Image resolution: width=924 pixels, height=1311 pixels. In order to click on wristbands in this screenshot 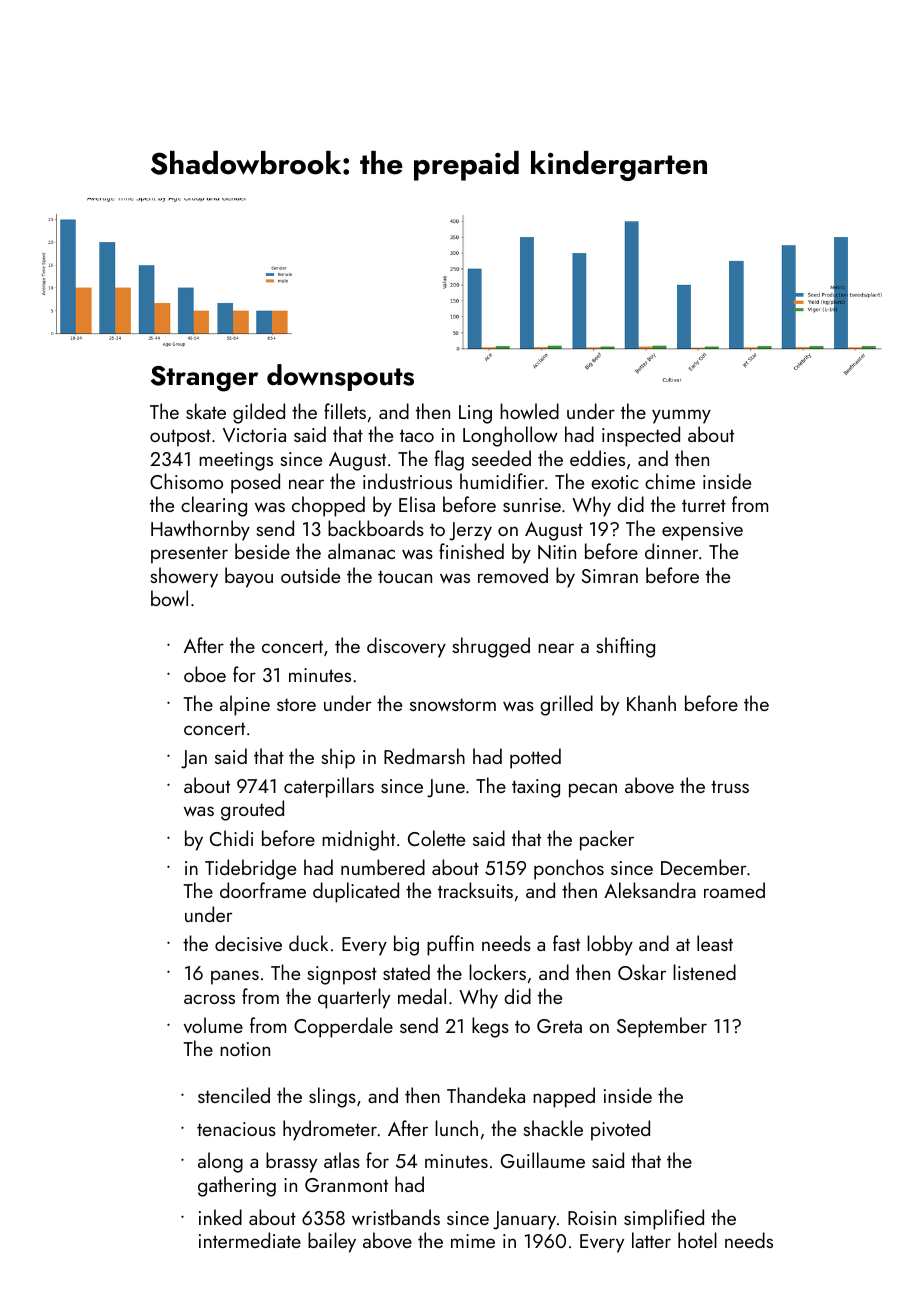, I will do `click(396, 1217)`.
